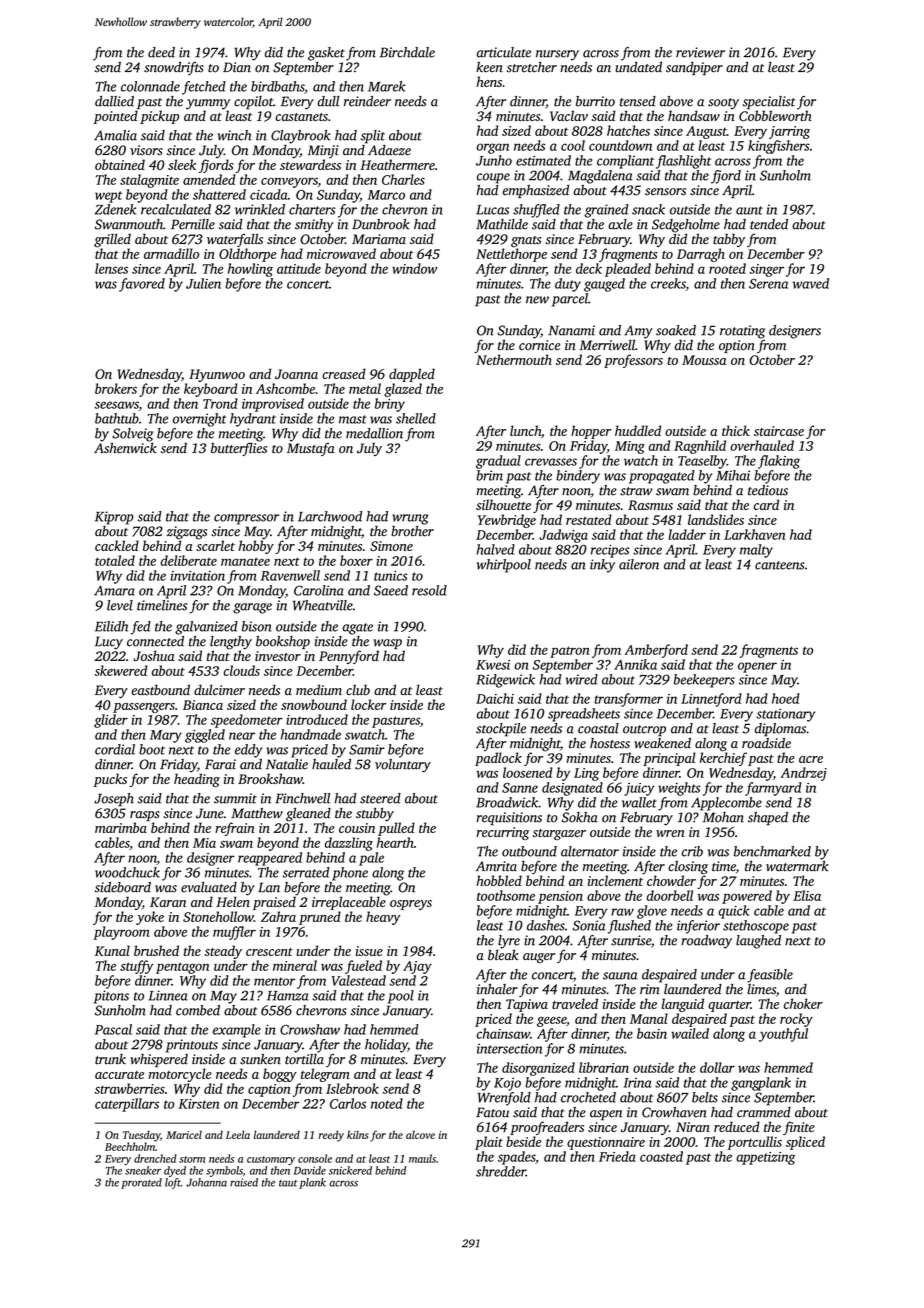  Describe the element at coordinates (407, 52) in the page. I see `Birchdale` at that location.
